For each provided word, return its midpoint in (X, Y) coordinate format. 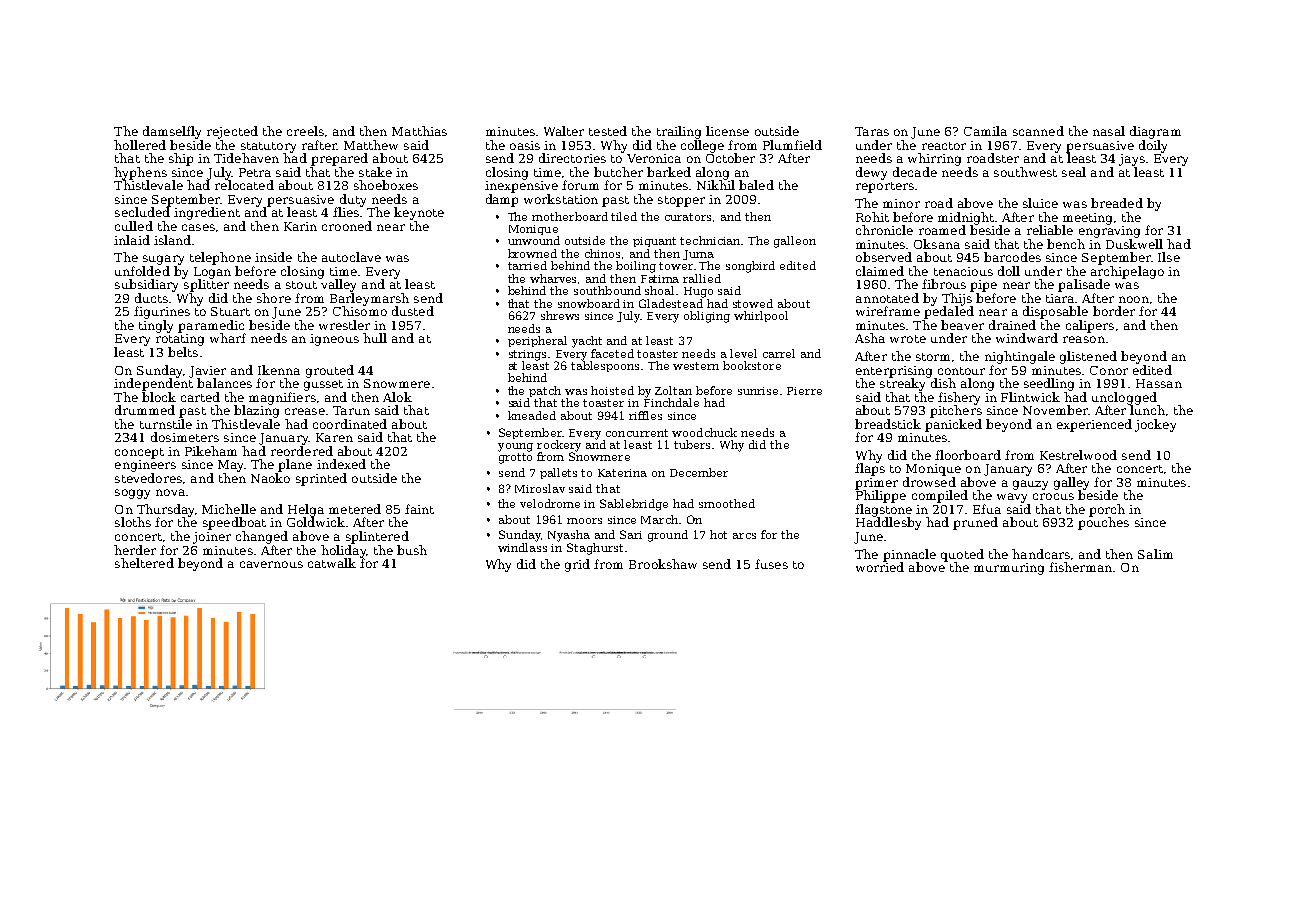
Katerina (622, 473)
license (727, 131)
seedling (1049, 384)
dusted (413, 311)
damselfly (172, 132)
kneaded (532, 415)
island (172, 240)
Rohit (872, 217)
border (1114, 311)
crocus (1053, 496)
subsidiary (146, 285)
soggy (132, 494)
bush (412, 550)
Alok (397, 397)
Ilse (1169, 257)
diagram (1155, 132)
